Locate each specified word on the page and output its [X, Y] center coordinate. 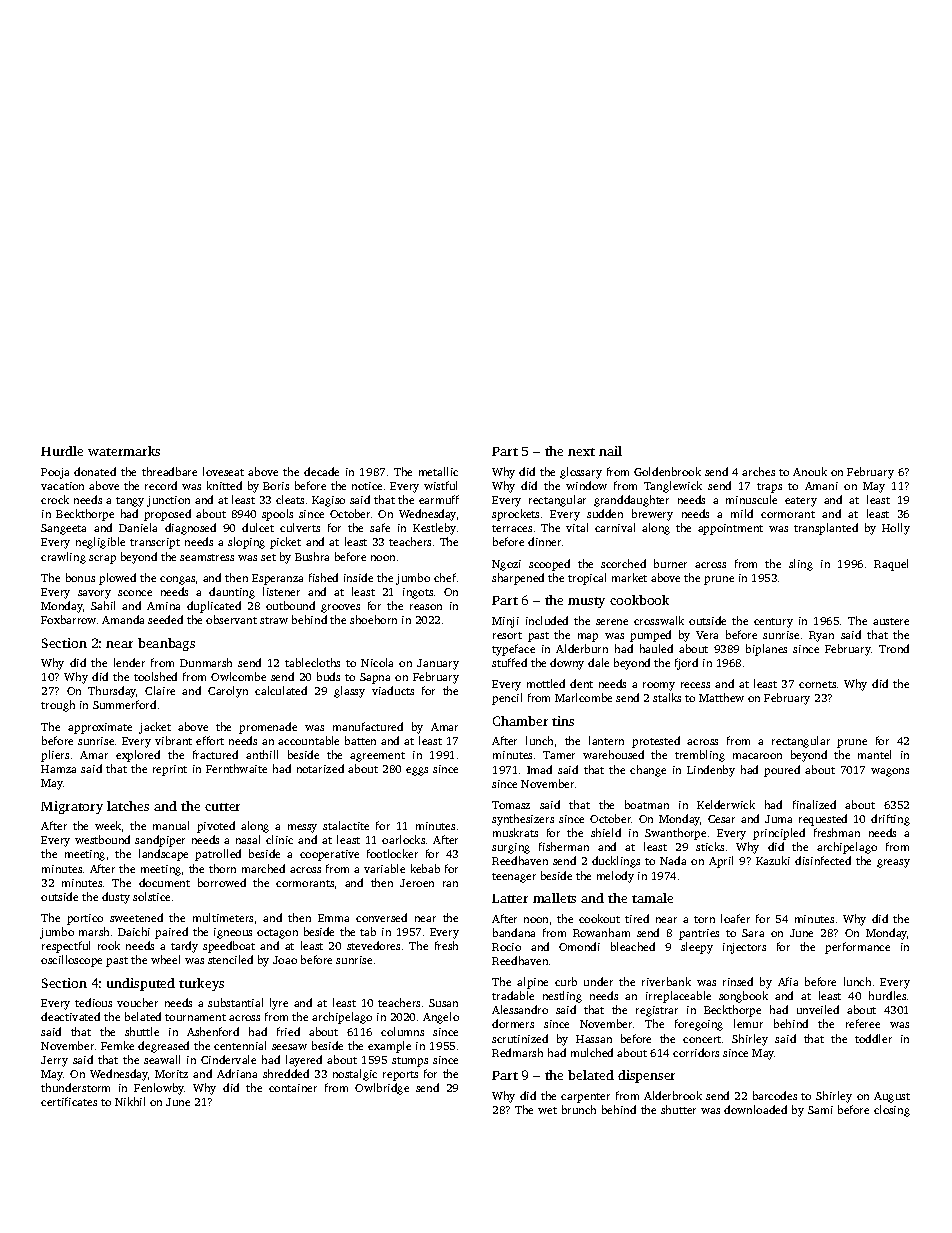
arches [758, 471]
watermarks [124, 451]
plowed [117, 579]
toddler [873, 1038]
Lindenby [711, 771]
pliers [55, 756]
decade [321, 471]
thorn [222, 868]
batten [360, 740]
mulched [592, 1052]
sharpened [518, 579]
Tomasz [511, 805]
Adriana [237, 1073]
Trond [894, 648]
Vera [707, 635]
